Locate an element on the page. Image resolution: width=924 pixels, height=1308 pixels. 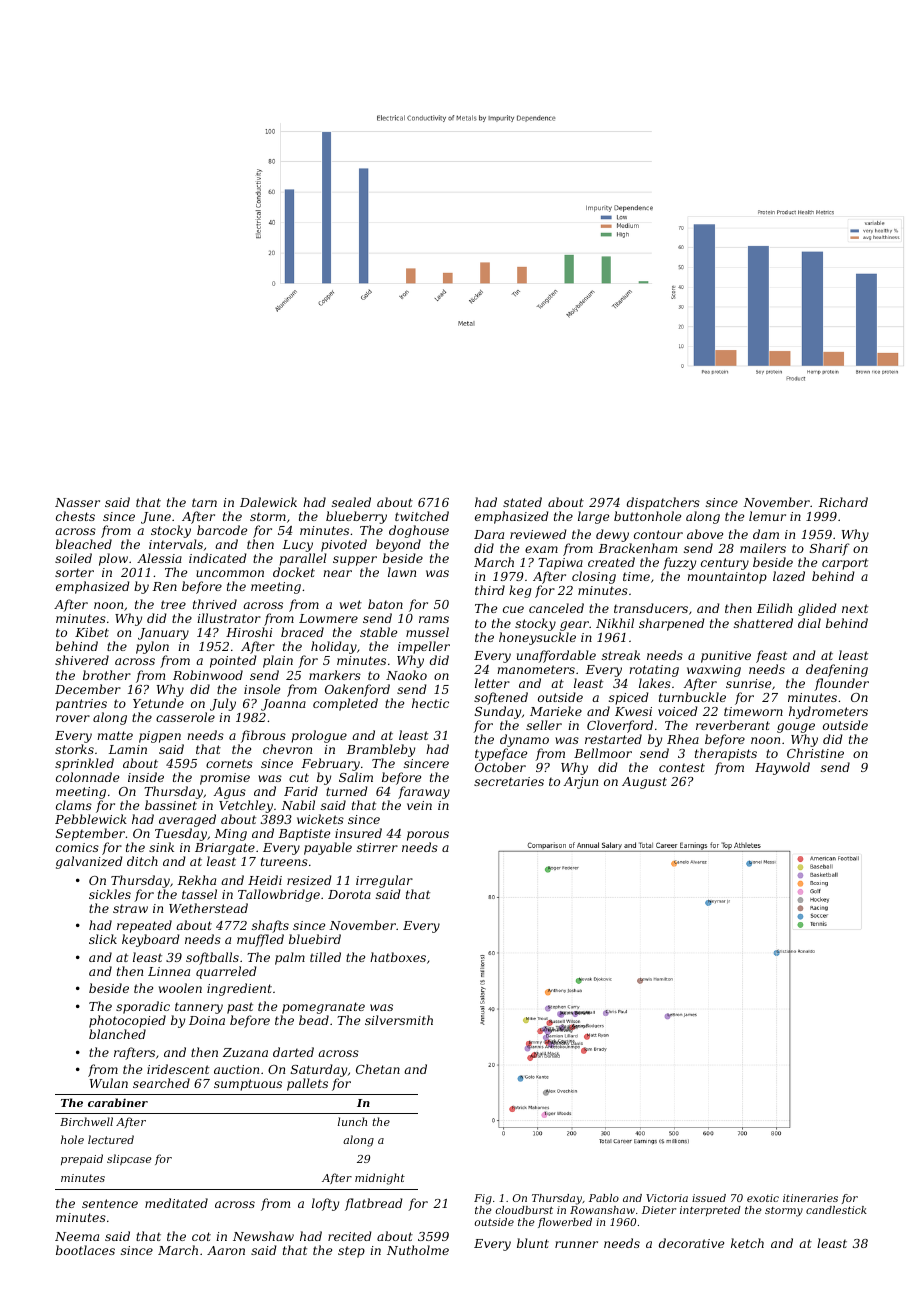
reviewed is located at coordinates (538, 534).
